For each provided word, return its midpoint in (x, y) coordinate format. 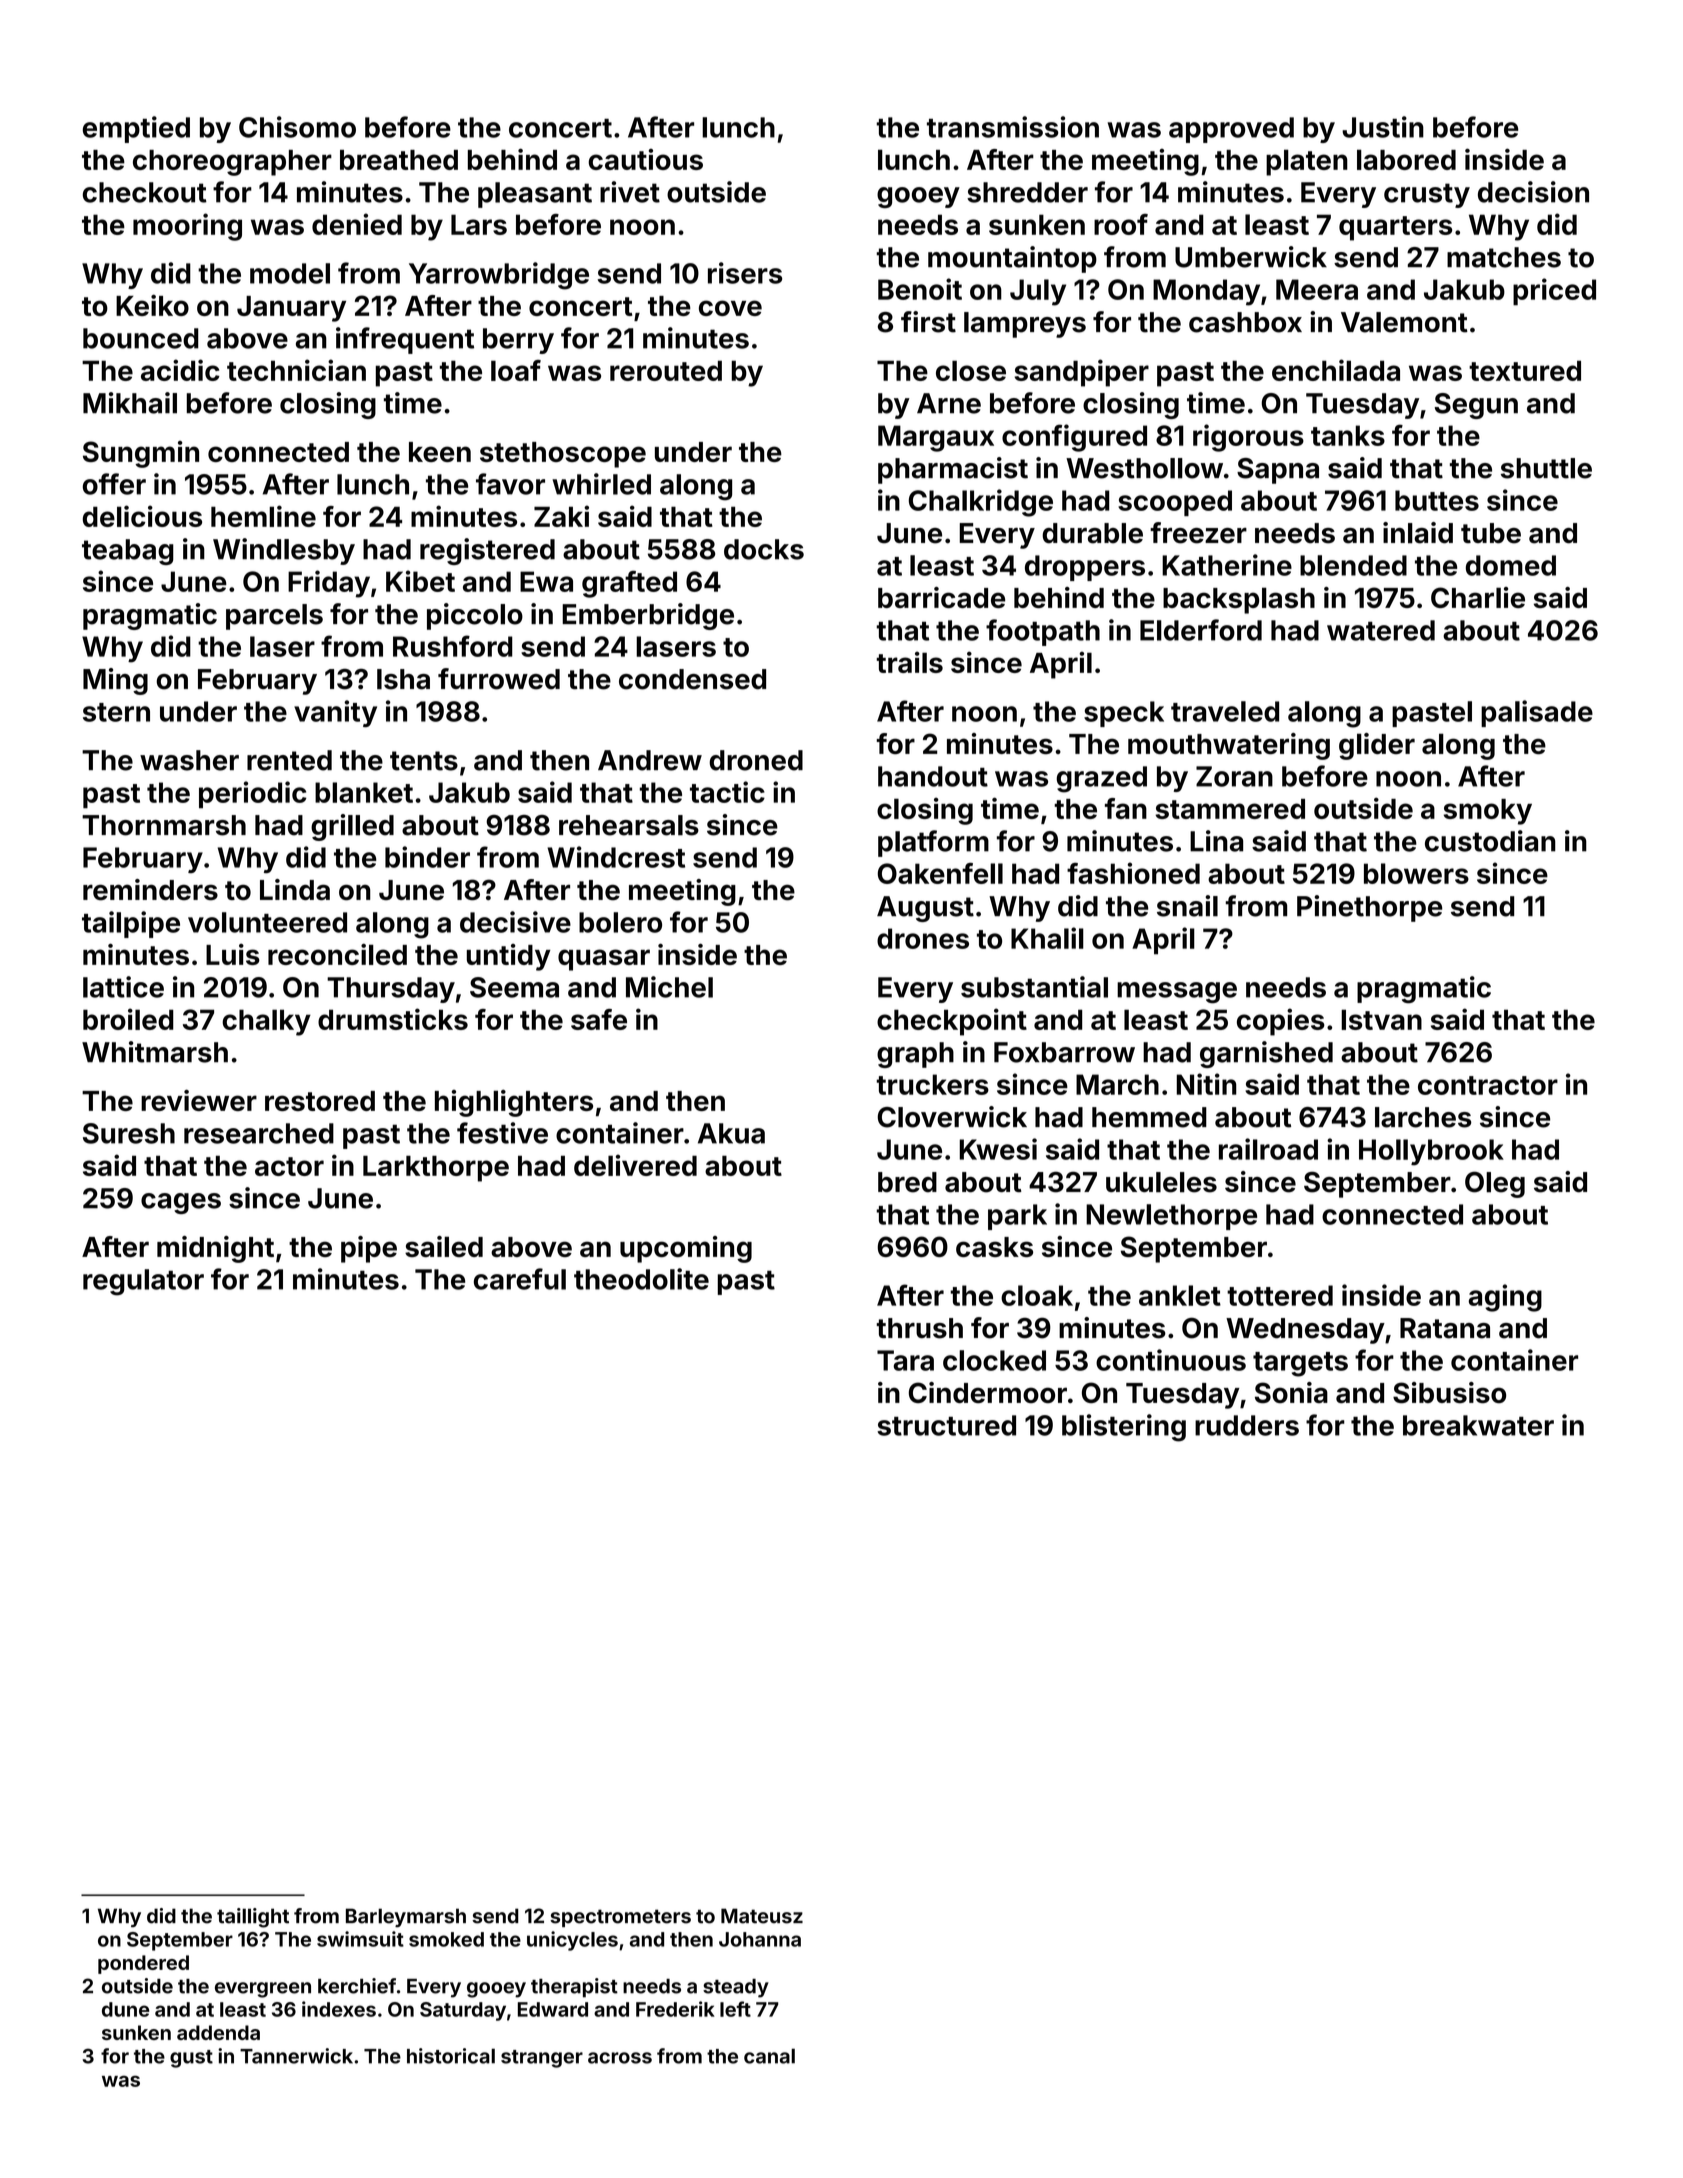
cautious (645, 159)
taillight (253, 1918)
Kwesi (998, 1149)
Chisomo (297, 127)
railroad (1268, 1149)
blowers (1416, 873)
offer (114, 484)
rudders (1247, 1425)
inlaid (1418, 533)
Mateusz (762, 1916)
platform (933, 843)
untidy (509, 957)
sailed (444, 1246)
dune (125, 2009)
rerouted (666, 370)
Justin (1383, 127)
